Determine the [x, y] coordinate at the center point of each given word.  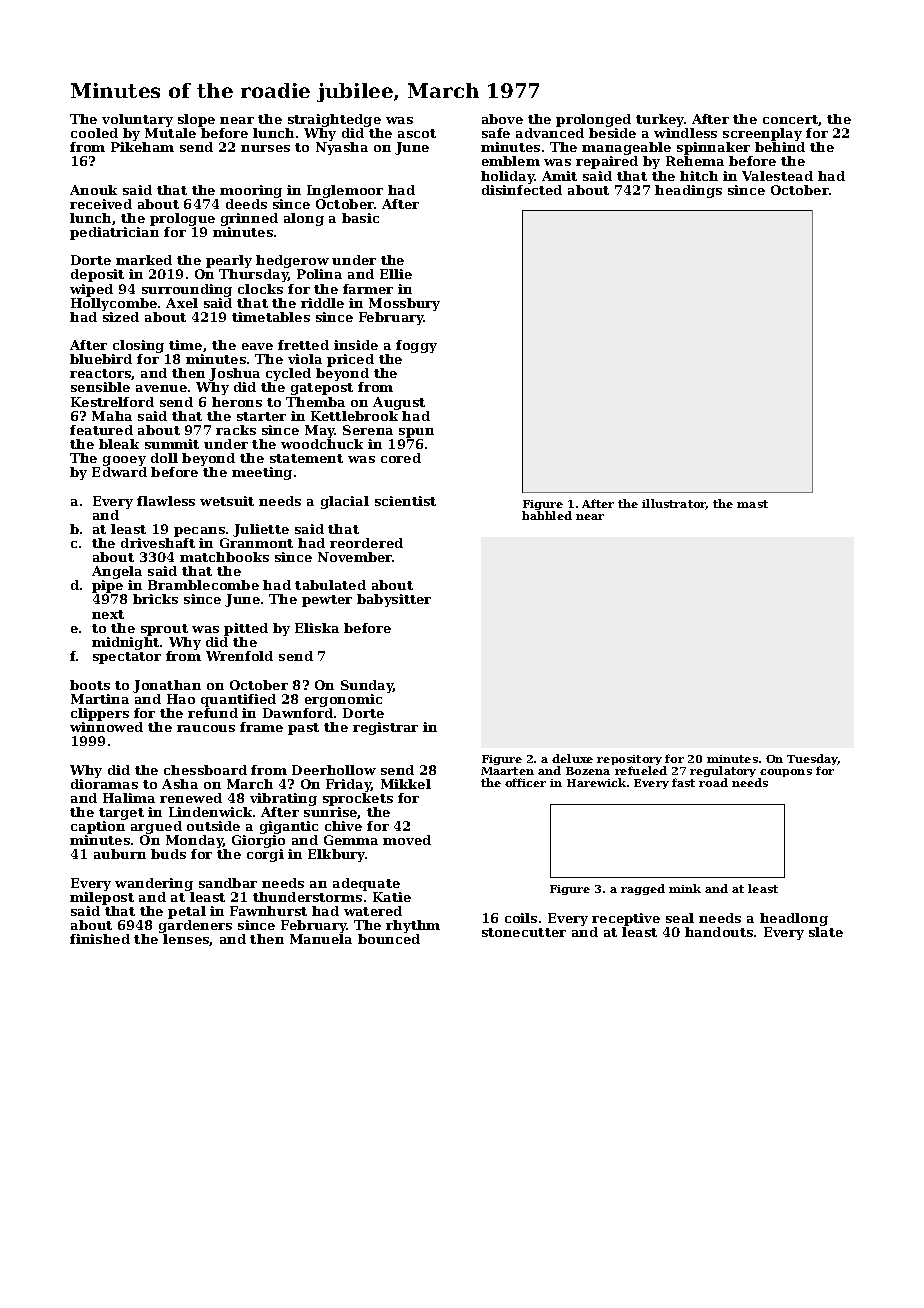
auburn [120, 854]
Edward [119, 472]
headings [688, 191]
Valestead [777, 176]
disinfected [522, 190]
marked [144, 260]
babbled [547, 515]
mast [752, 504]
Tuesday [812, 759]
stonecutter [524, 932]
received [101, 204]
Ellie [396, 274]
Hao [181, 699]
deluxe [572, 758]
